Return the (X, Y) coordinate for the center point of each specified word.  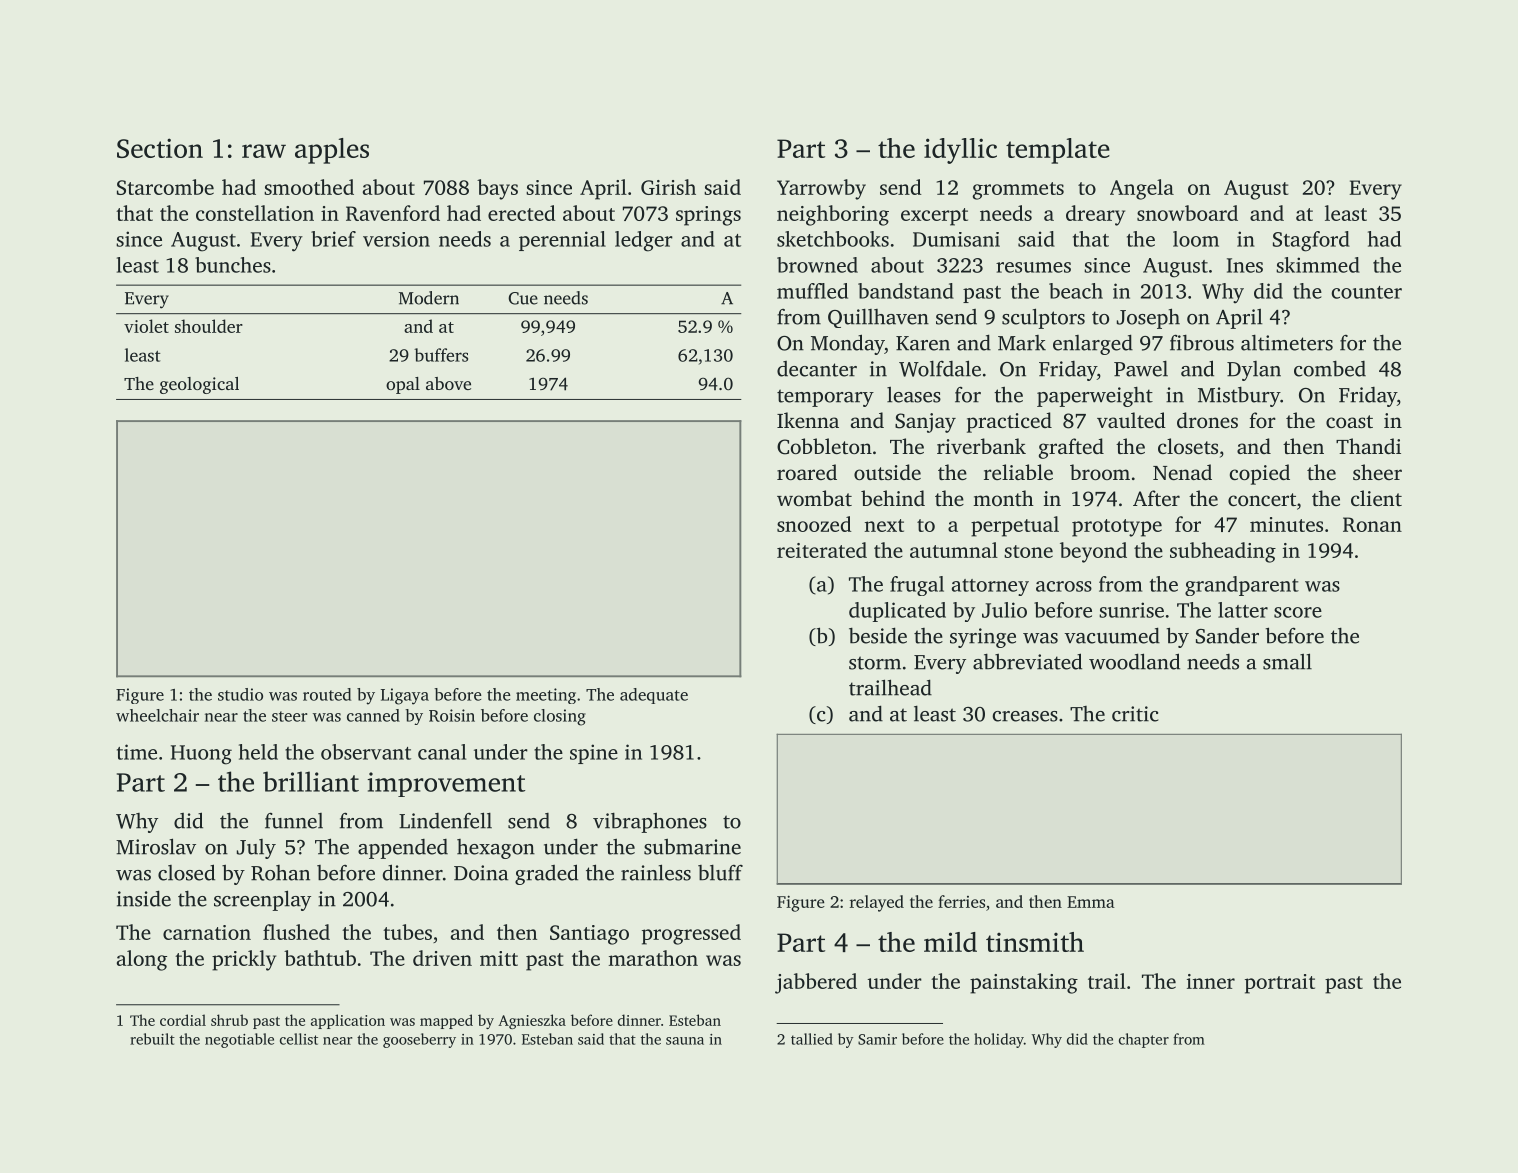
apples (332, 151)
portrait (1280, 984)
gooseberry (419, 1040)
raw (264, 151)
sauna (685, 1041)
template (1058, 151)
